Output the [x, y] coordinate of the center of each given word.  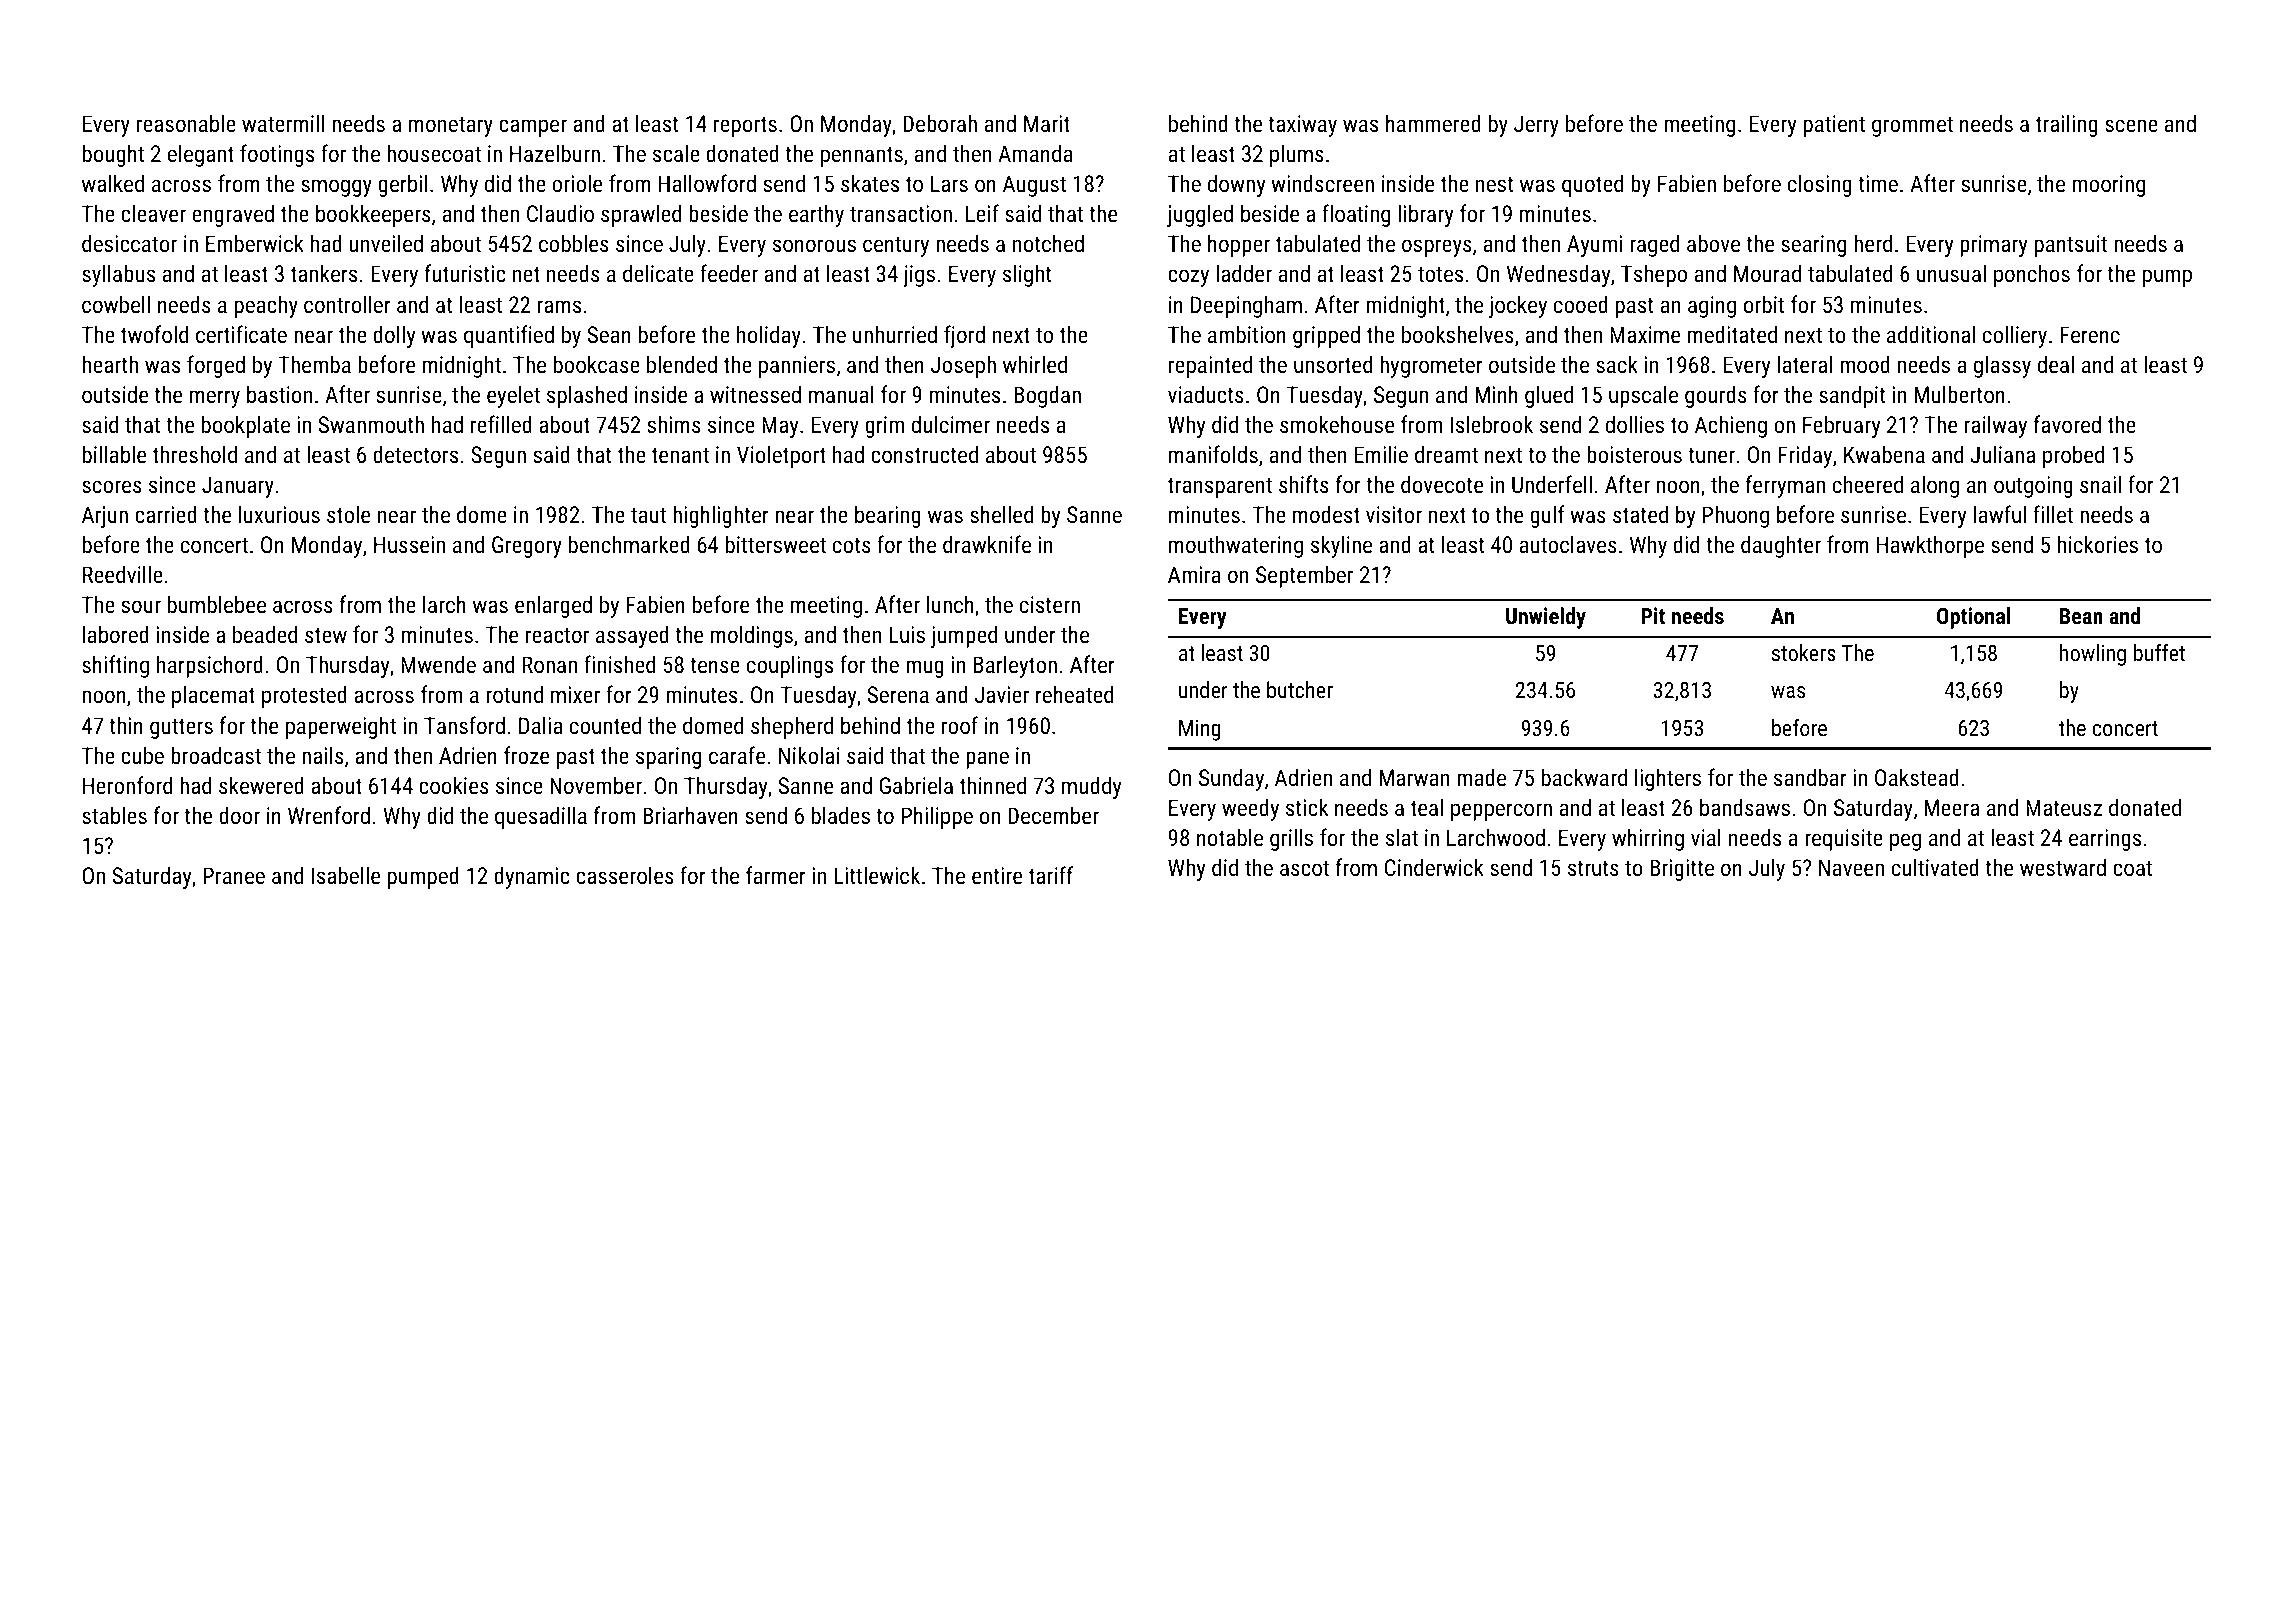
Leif [982, 213]
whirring [1648, 839]
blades [841, 815]
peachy [266, 306]
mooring [2109, 186]
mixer [575, 694]
